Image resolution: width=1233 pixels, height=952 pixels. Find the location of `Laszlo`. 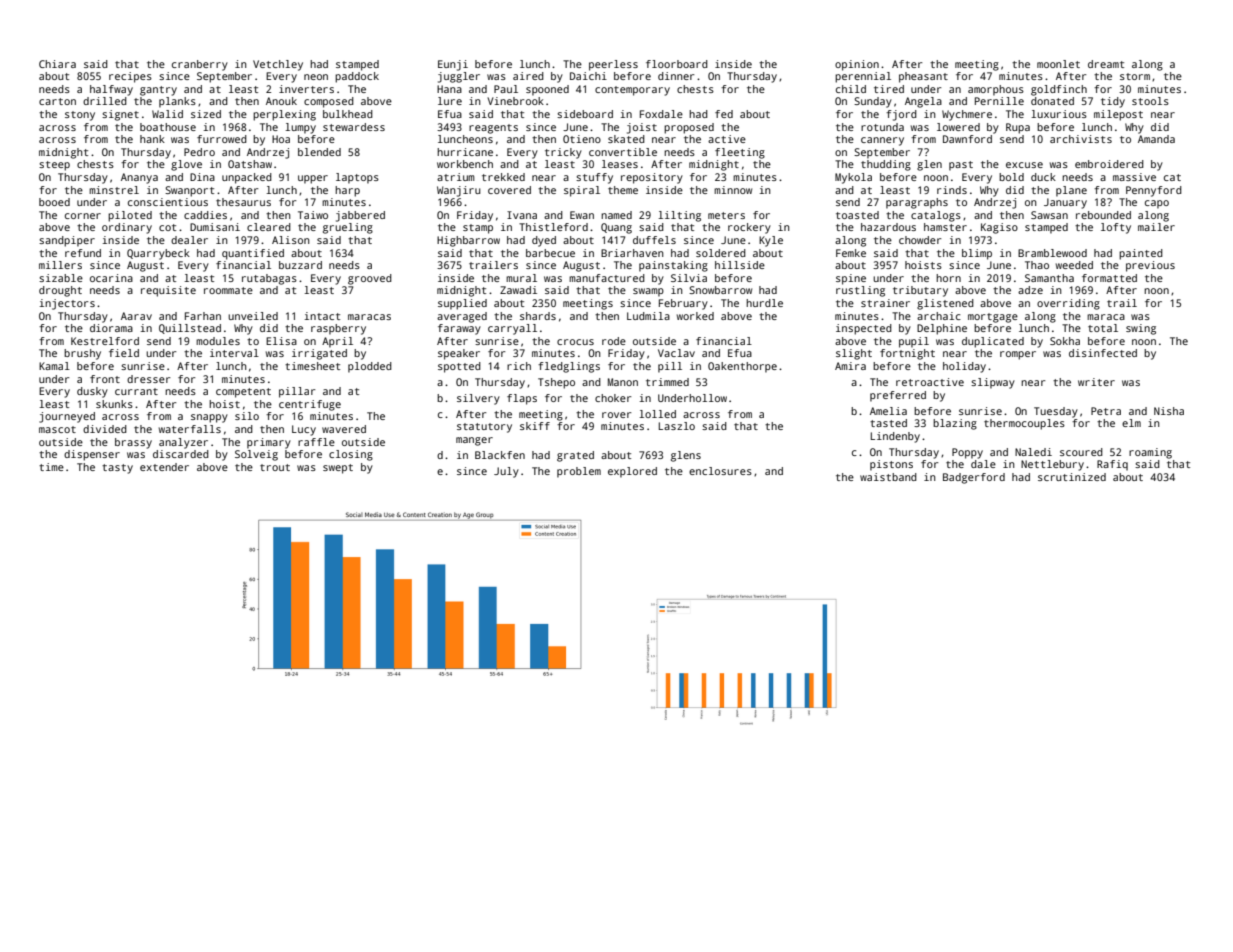

Laszlo is located at coordinates (677, 426).
